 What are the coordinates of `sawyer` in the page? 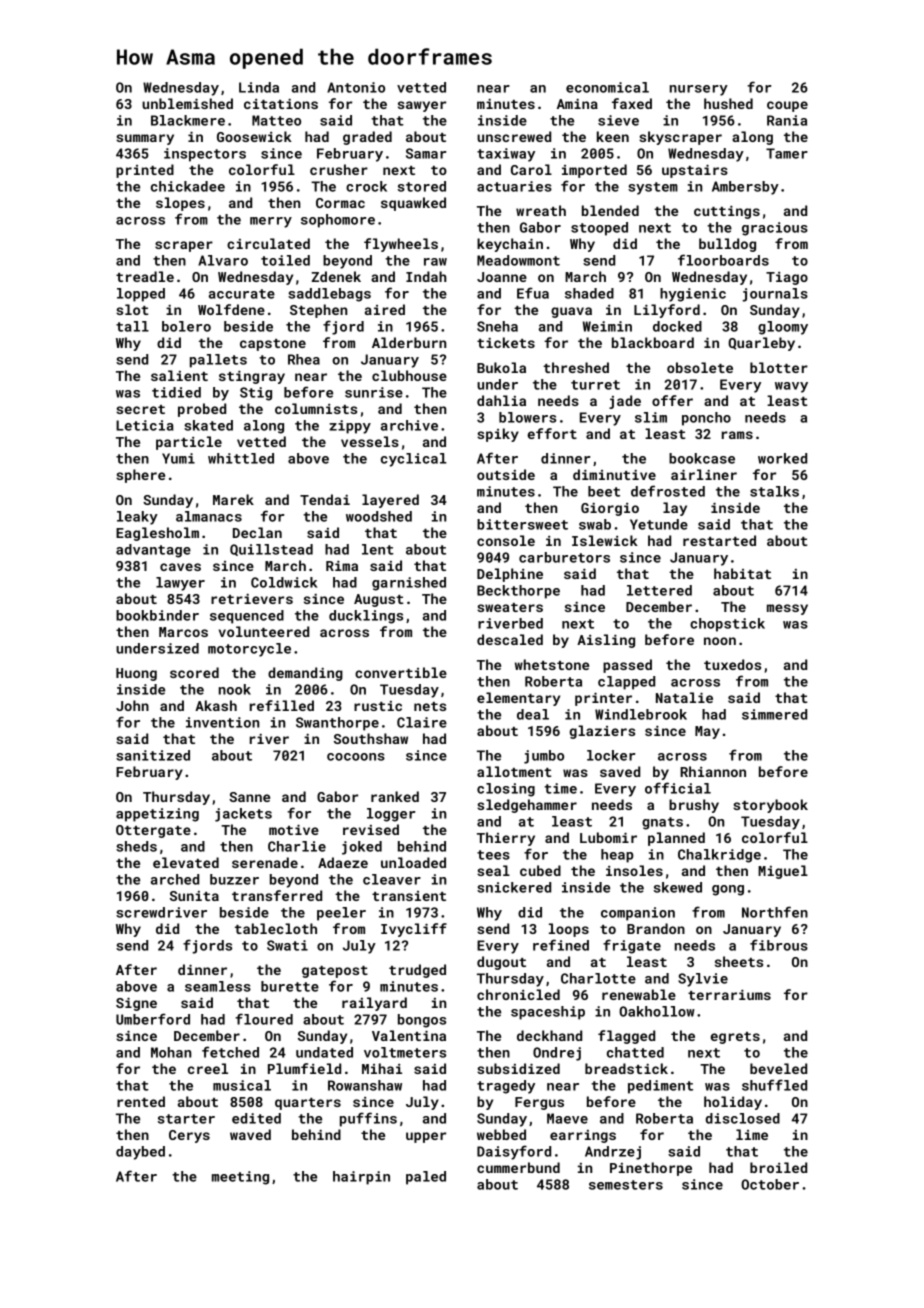 It's located at (422, 106).
